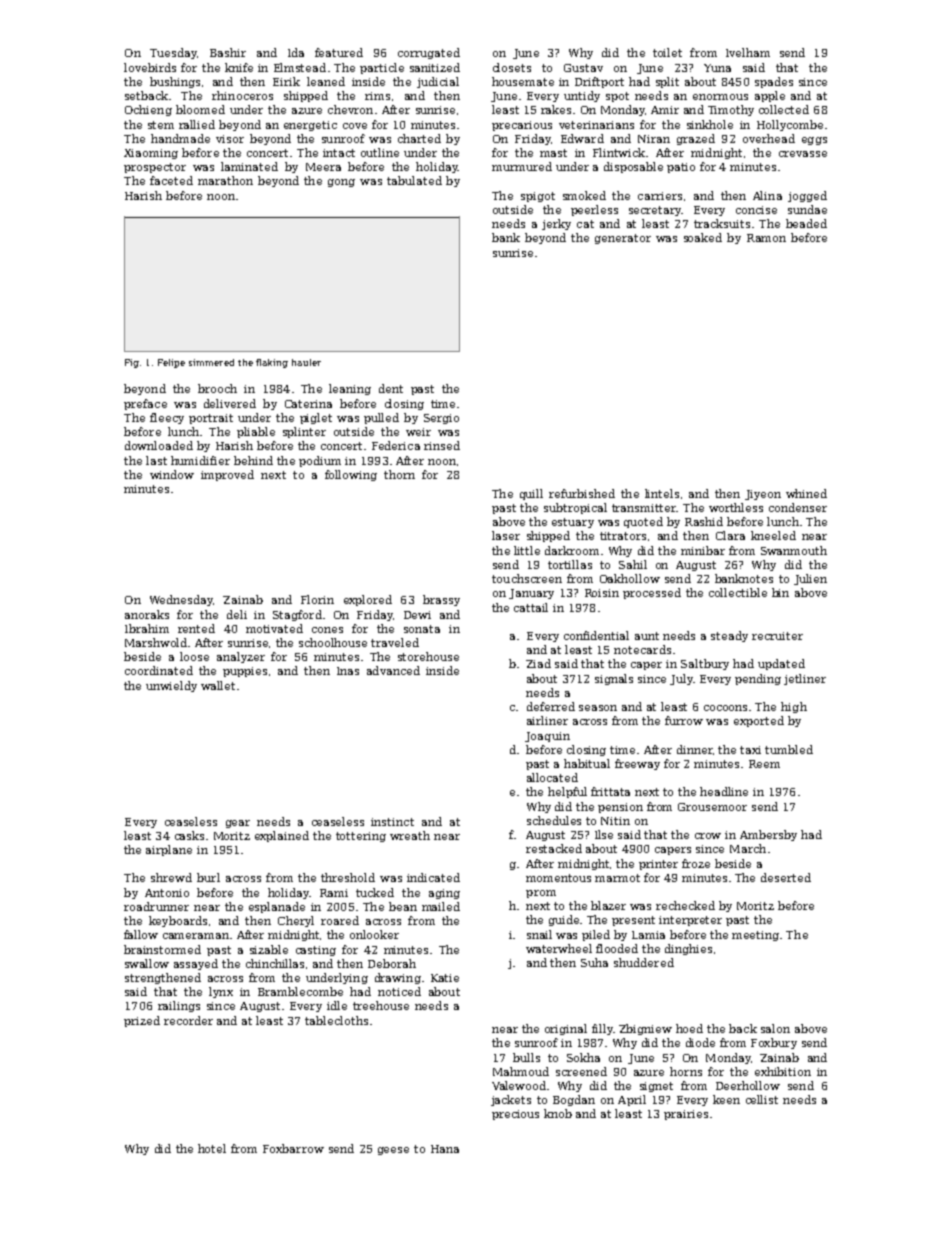 This page has height=1233, width=952. What do you see at coordinates (188, 1020) in the page?
I see `recorder` at bounding box center [188, 1020].
